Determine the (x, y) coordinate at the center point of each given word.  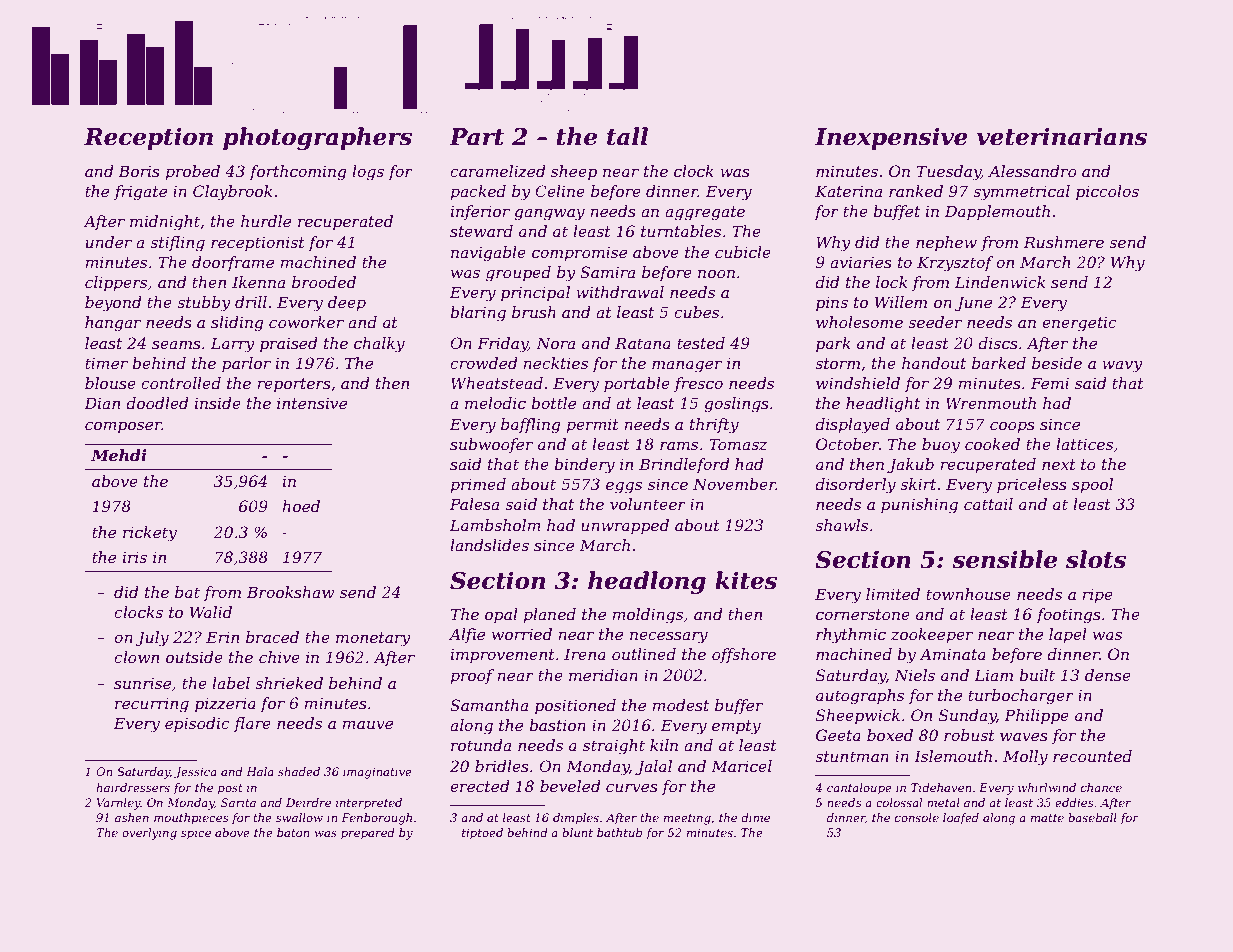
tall (627, 136)
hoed (301, 506)
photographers (317, 138)
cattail (988, 504)
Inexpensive (891, 138)
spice (196, 834)
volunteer (648, 504)
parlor (246, 364)
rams (679, 445)
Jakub (910, 465)
